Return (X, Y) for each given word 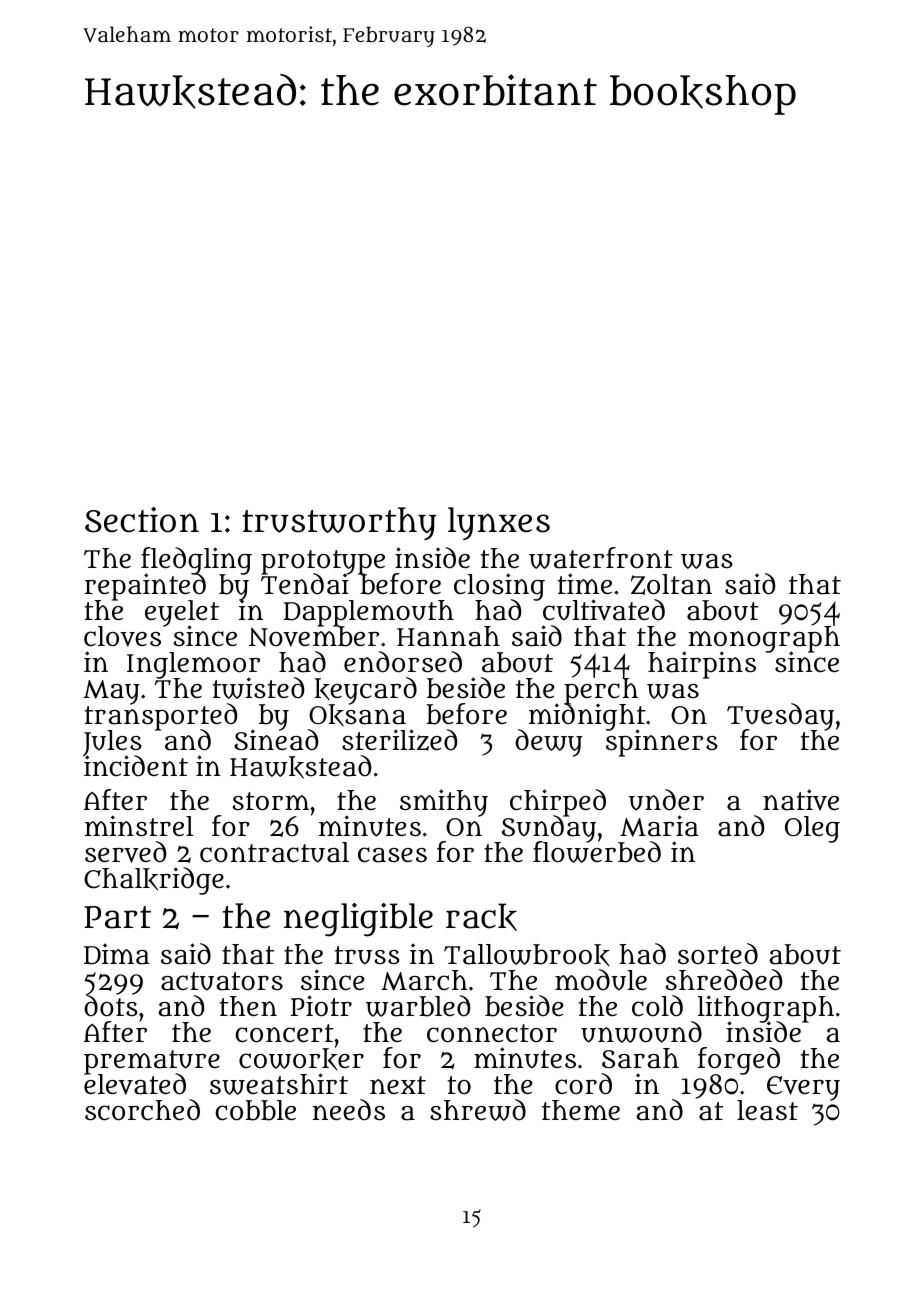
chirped (558, 803)
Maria (659, 826)
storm (270, 801)
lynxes (499, 523)
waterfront (601, 558)
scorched (142, 1110)
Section (142, 520)
